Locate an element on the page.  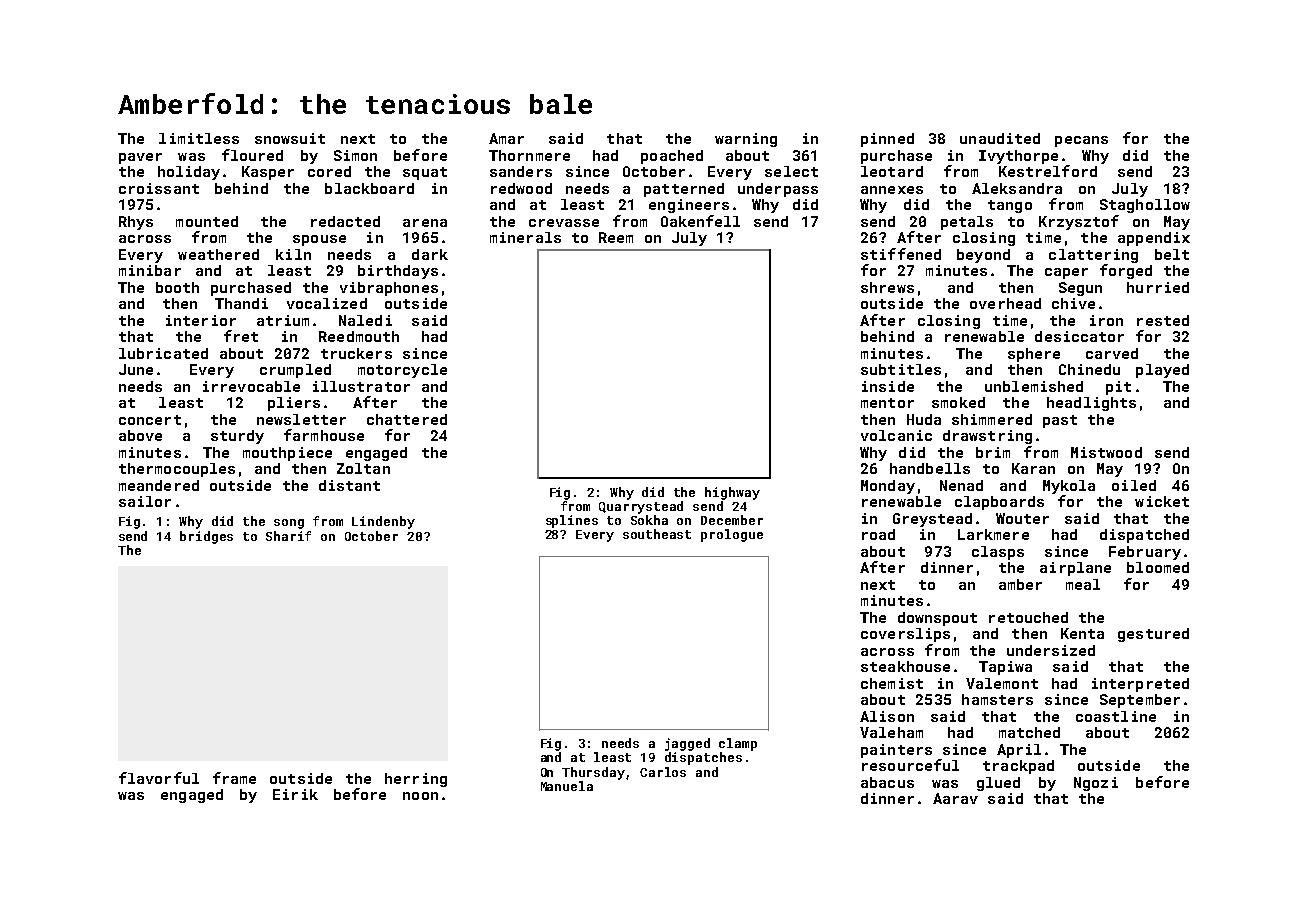
flavorful is located at coordinates (159, 778).
